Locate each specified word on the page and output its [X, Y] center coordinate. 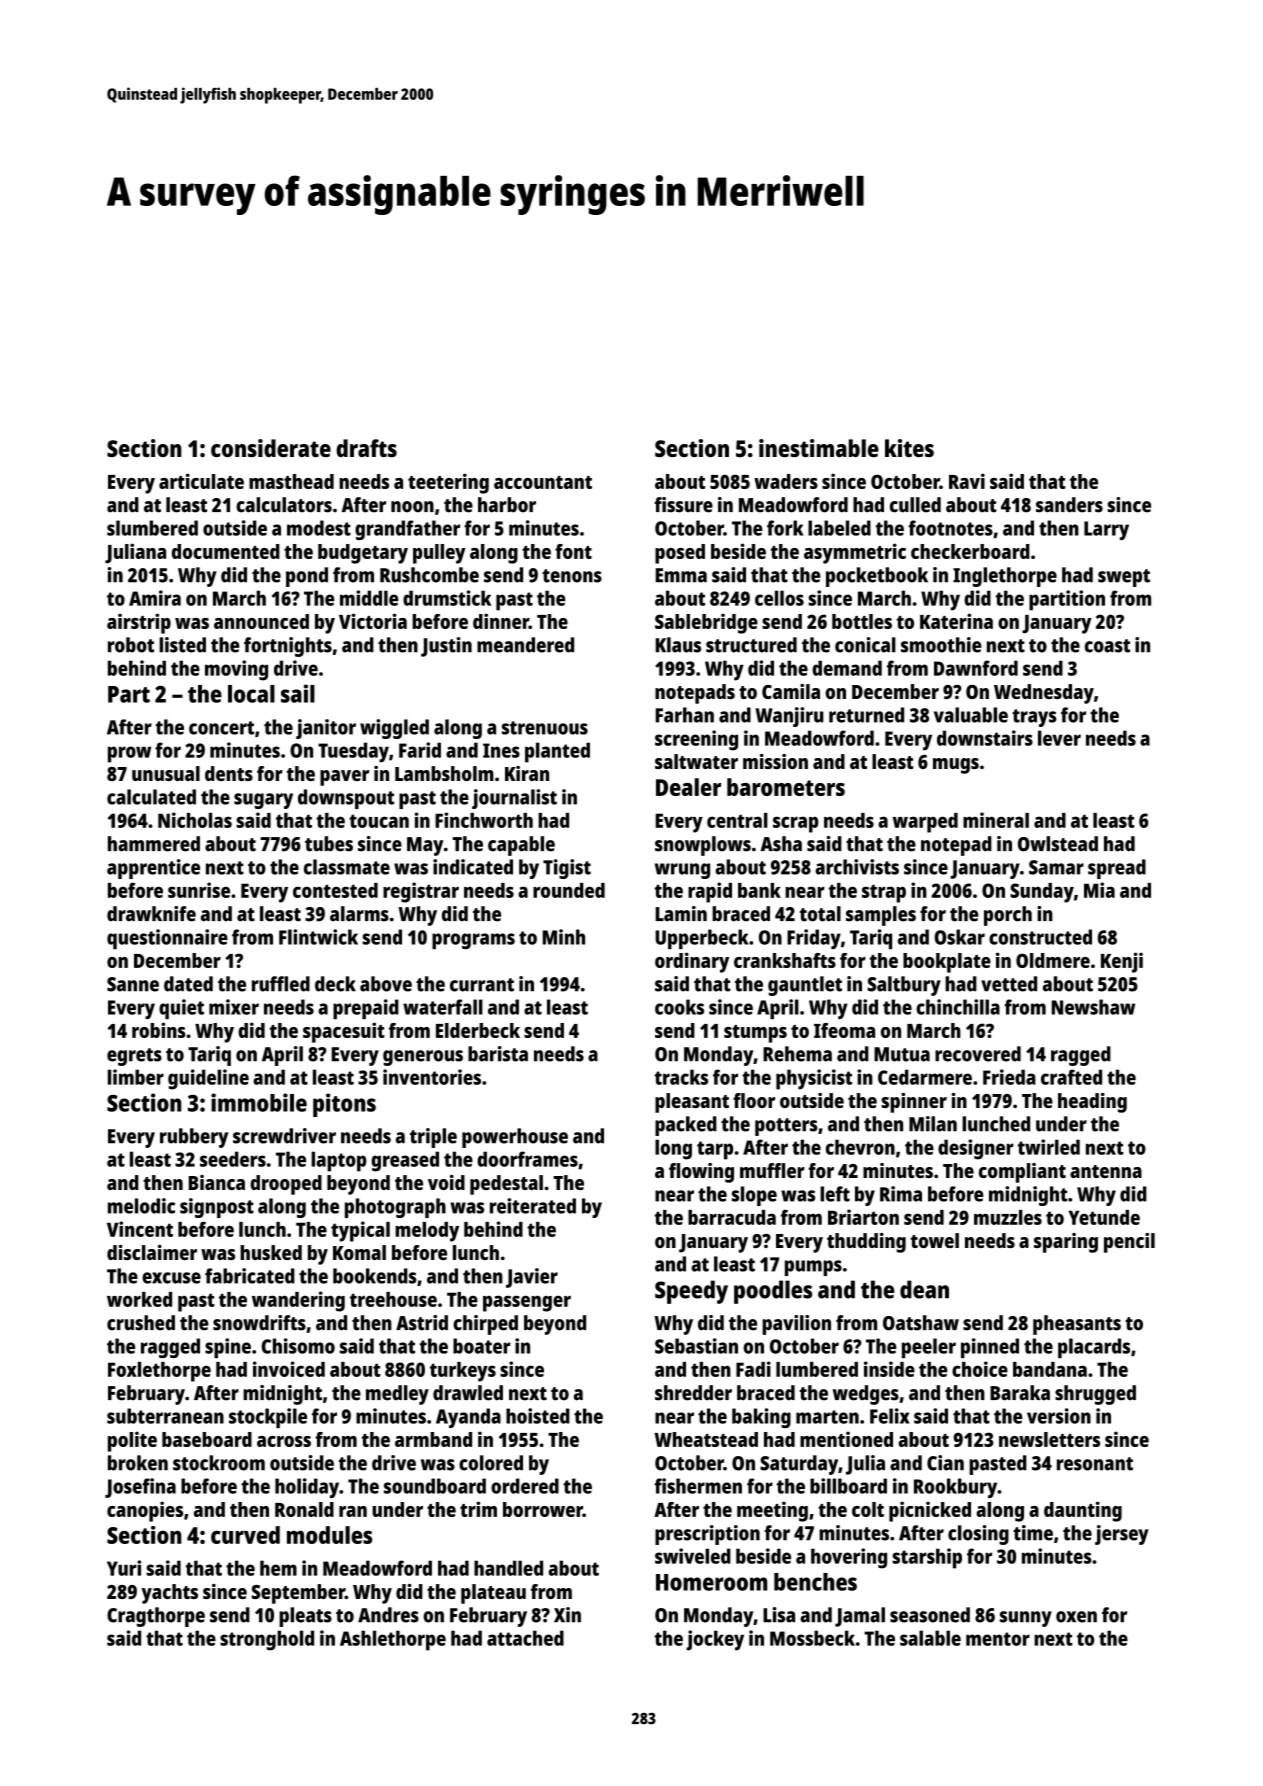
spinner [914, 1103]
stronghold [267, 1640]
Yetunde [1104, 1217]
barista [498, 1054]
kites [909, 448]
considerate [271, 448]
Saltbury [904, 986]
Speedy [691, 1292]
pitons [344, 1105]
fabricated [250, 1276]
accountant [543, 482]
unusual [166, 773]
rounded [569, 890]
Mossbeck [812, 1638]
